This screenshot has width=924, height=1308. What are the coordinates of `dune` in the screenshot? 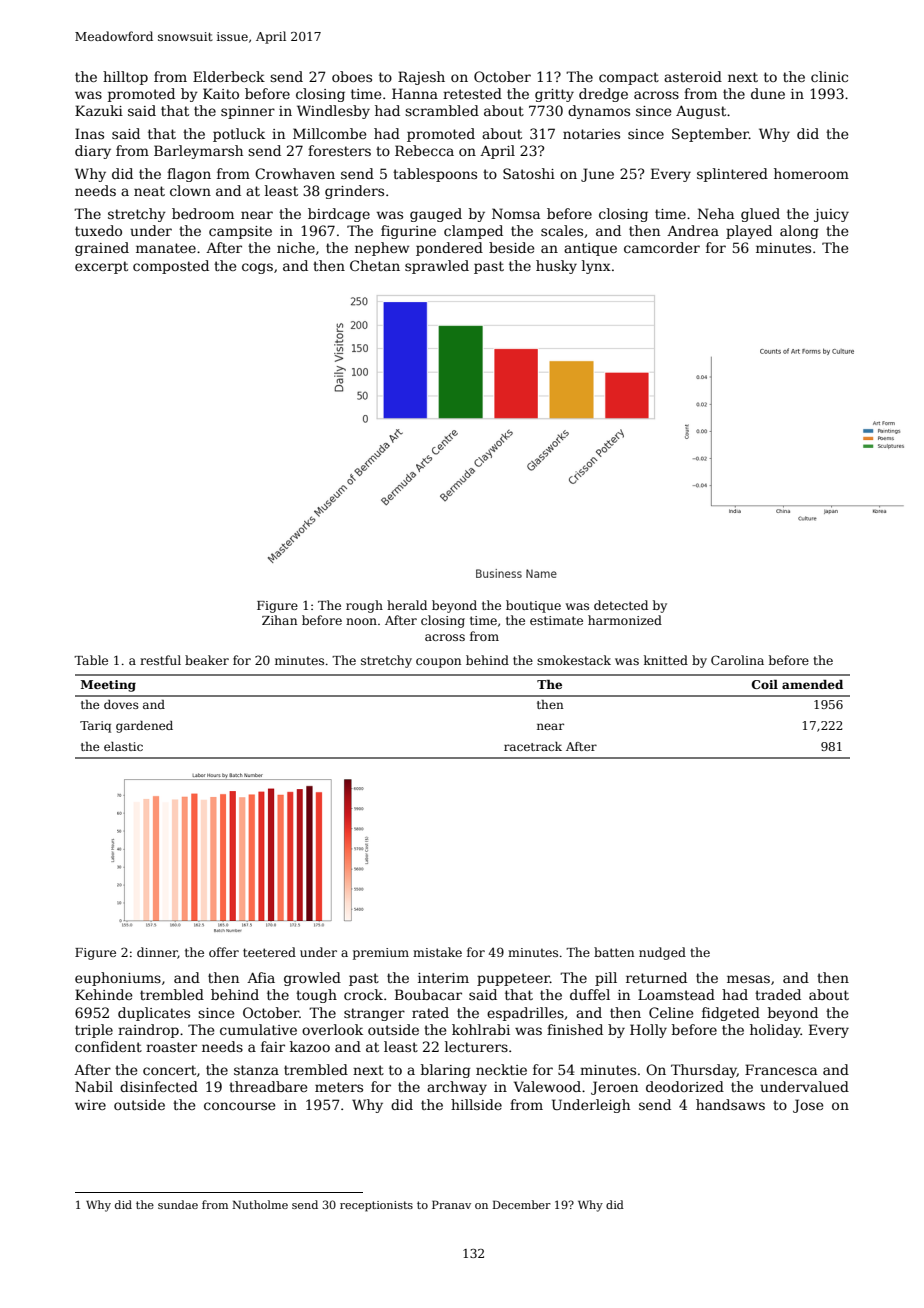 It's located at (768, 93).
